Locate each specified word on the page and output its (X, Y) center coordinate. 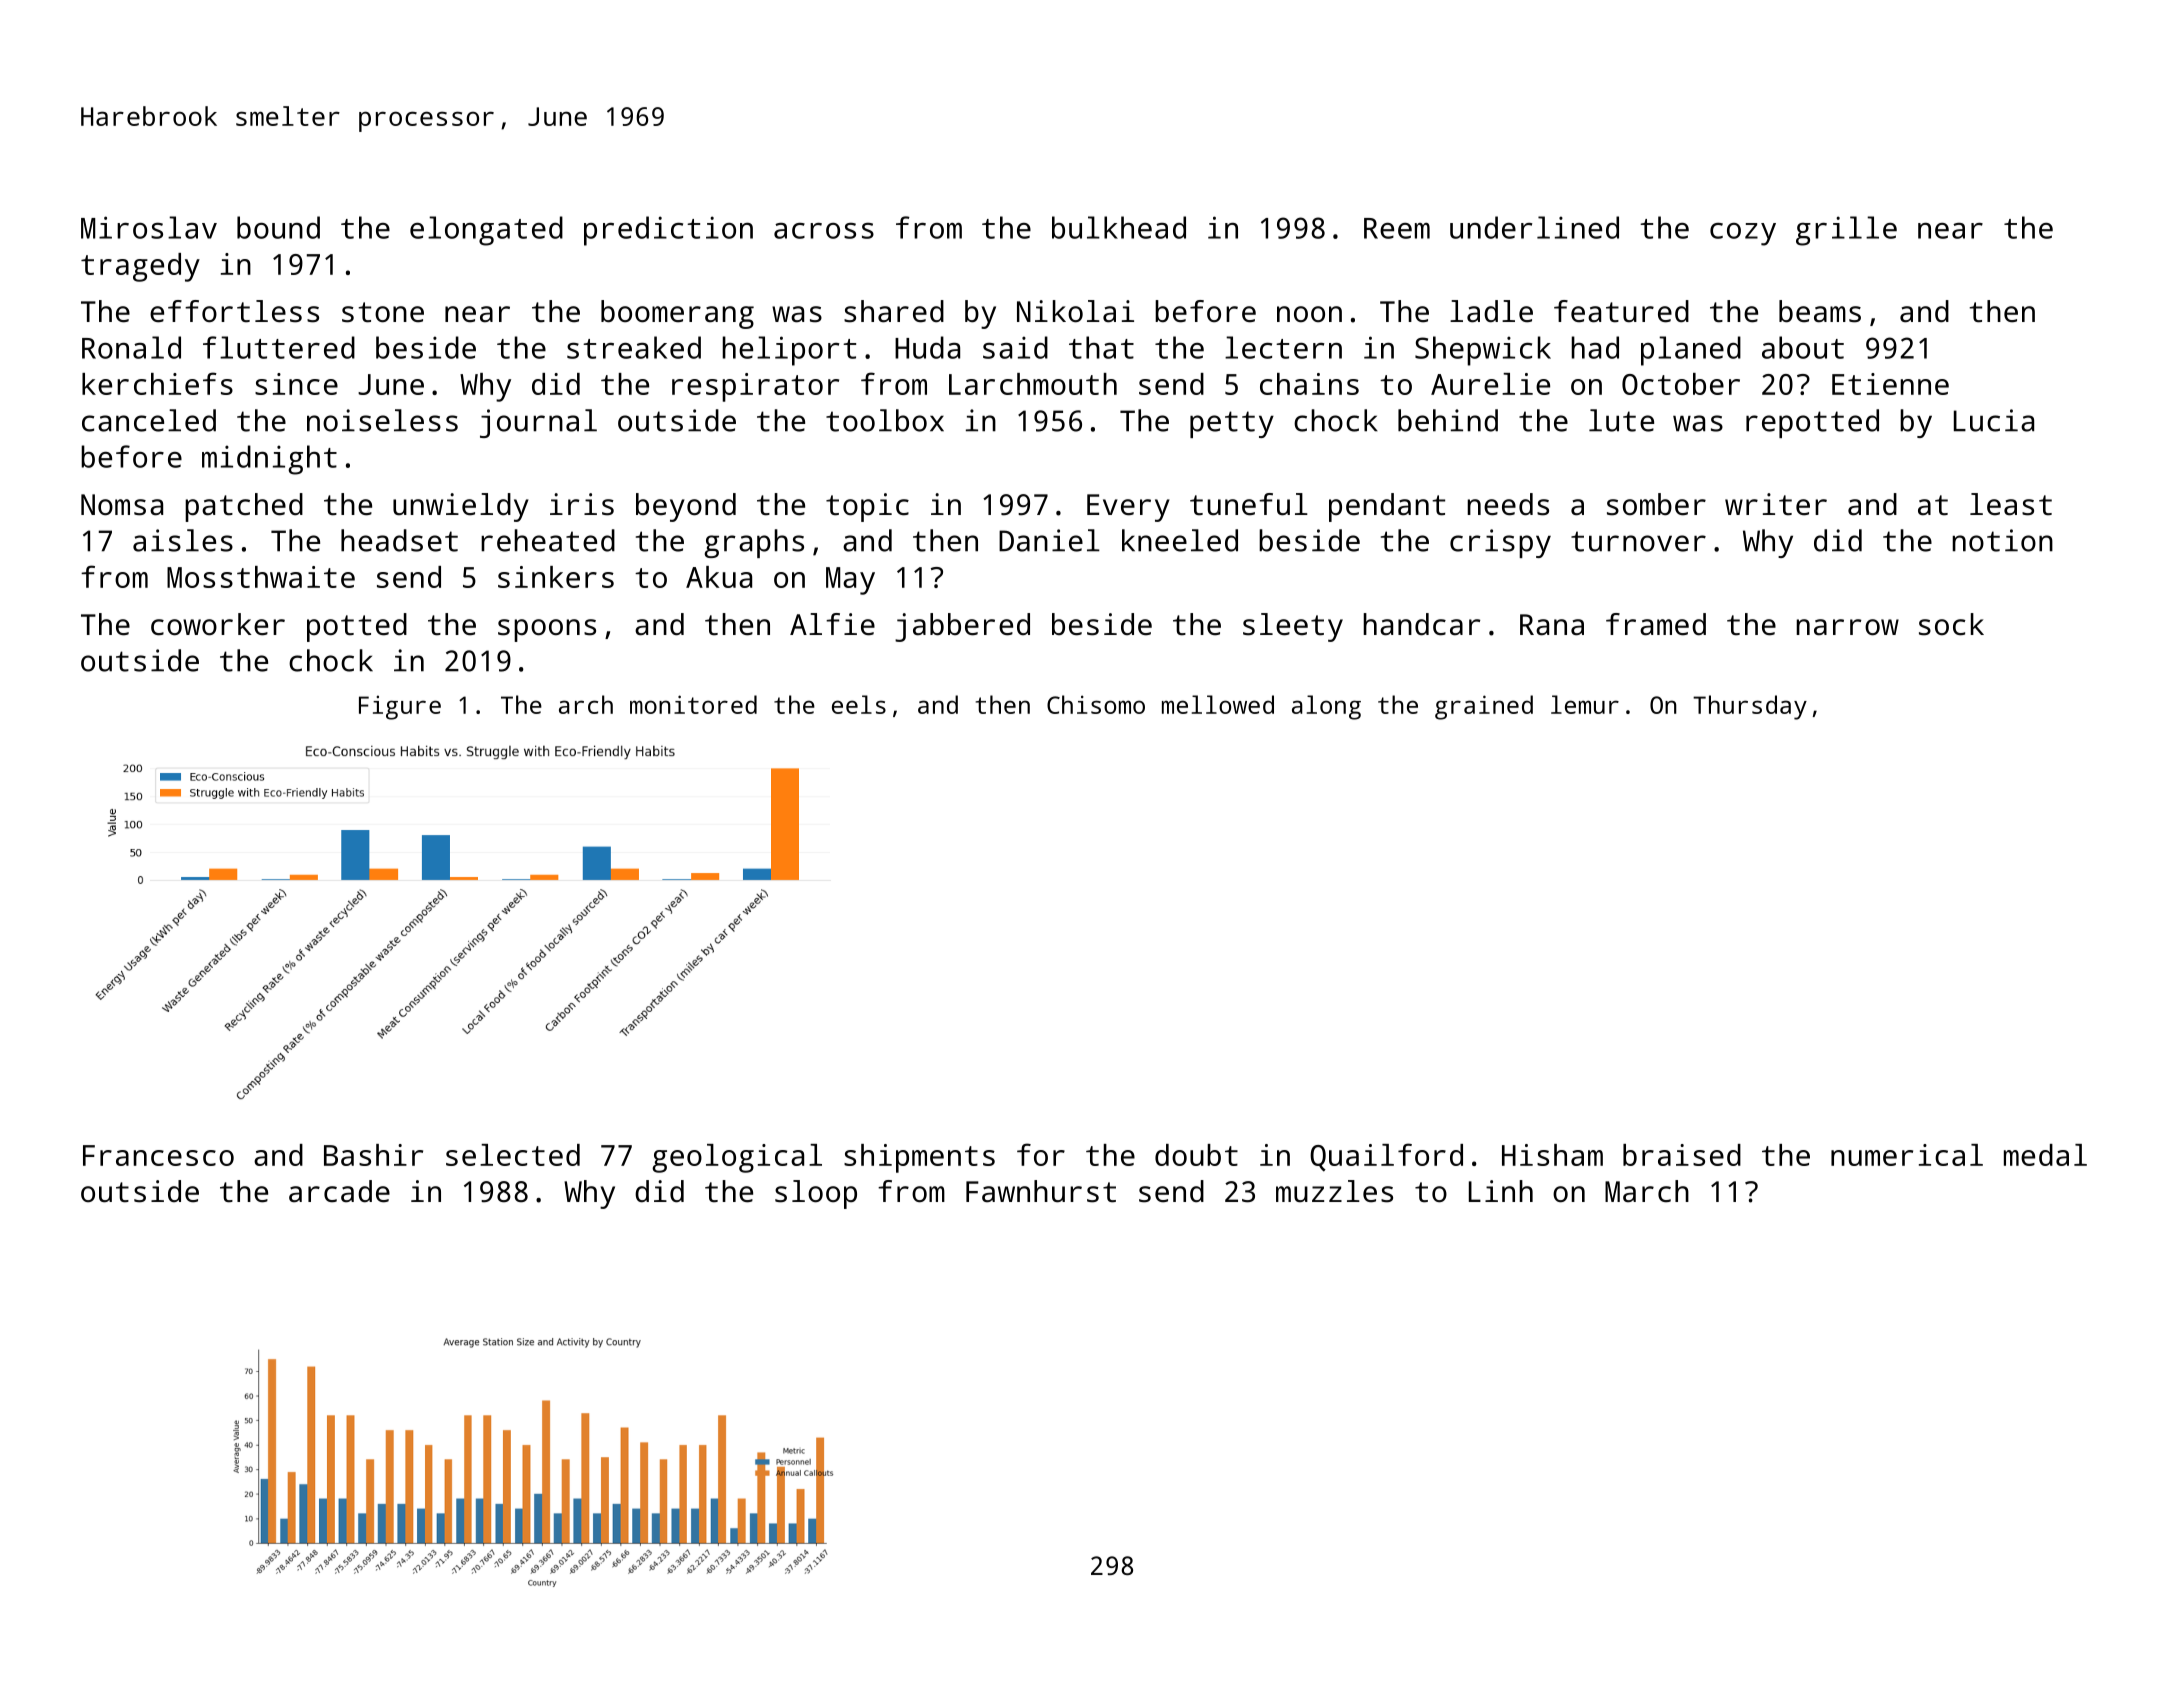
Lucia (1994, 420)
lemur (1585, 704)
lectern (1283, 347)
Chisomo (1096, 704)
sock (1951, 624)
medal (2045, 1155)
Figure (400, 707)
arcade (339, 1191)
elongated (486, 231)
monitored (693, 704)
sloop (816, 1194)
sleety (1293, 627)
